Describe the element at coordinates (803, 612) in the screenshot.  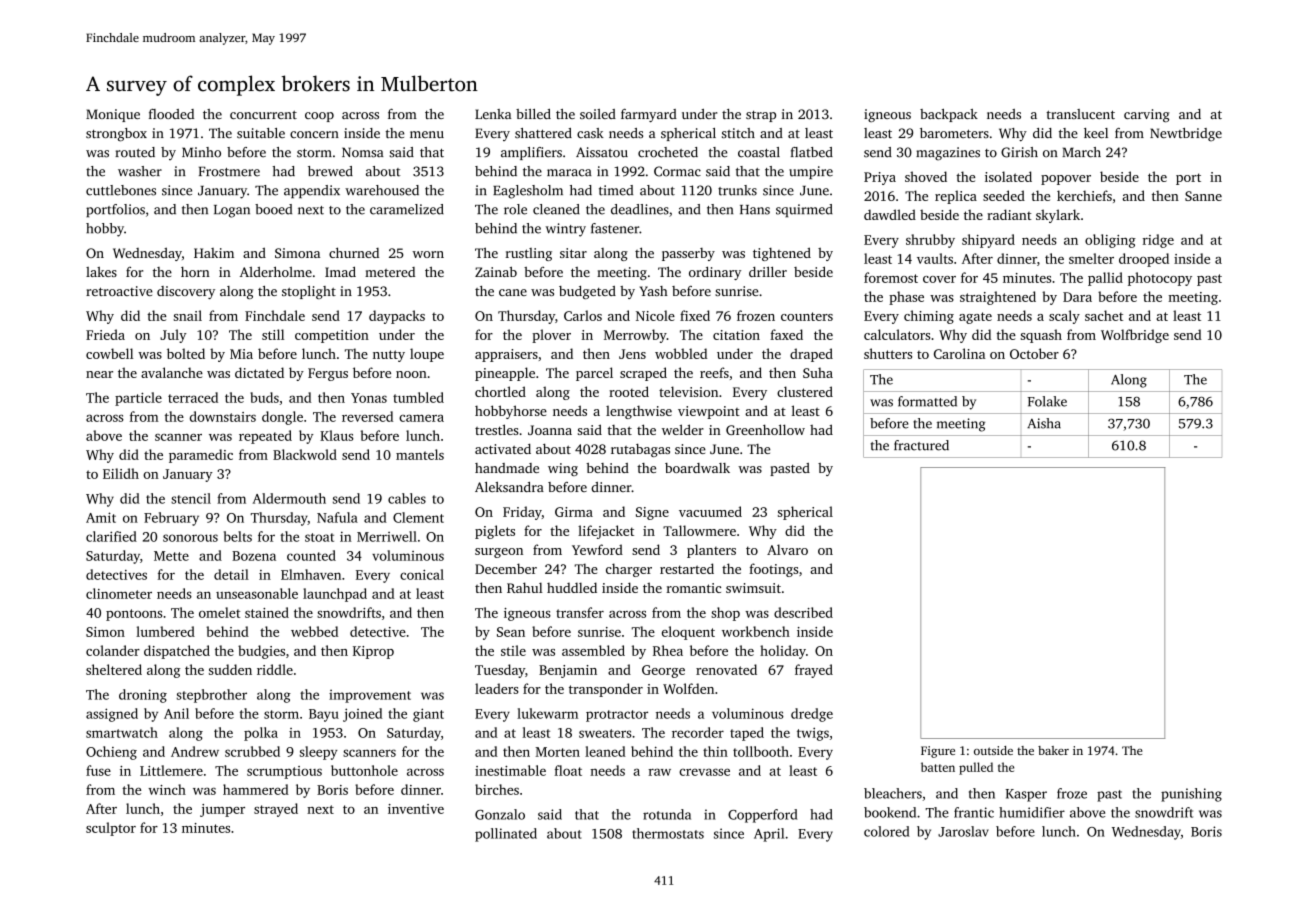
I see `described` at that location.
